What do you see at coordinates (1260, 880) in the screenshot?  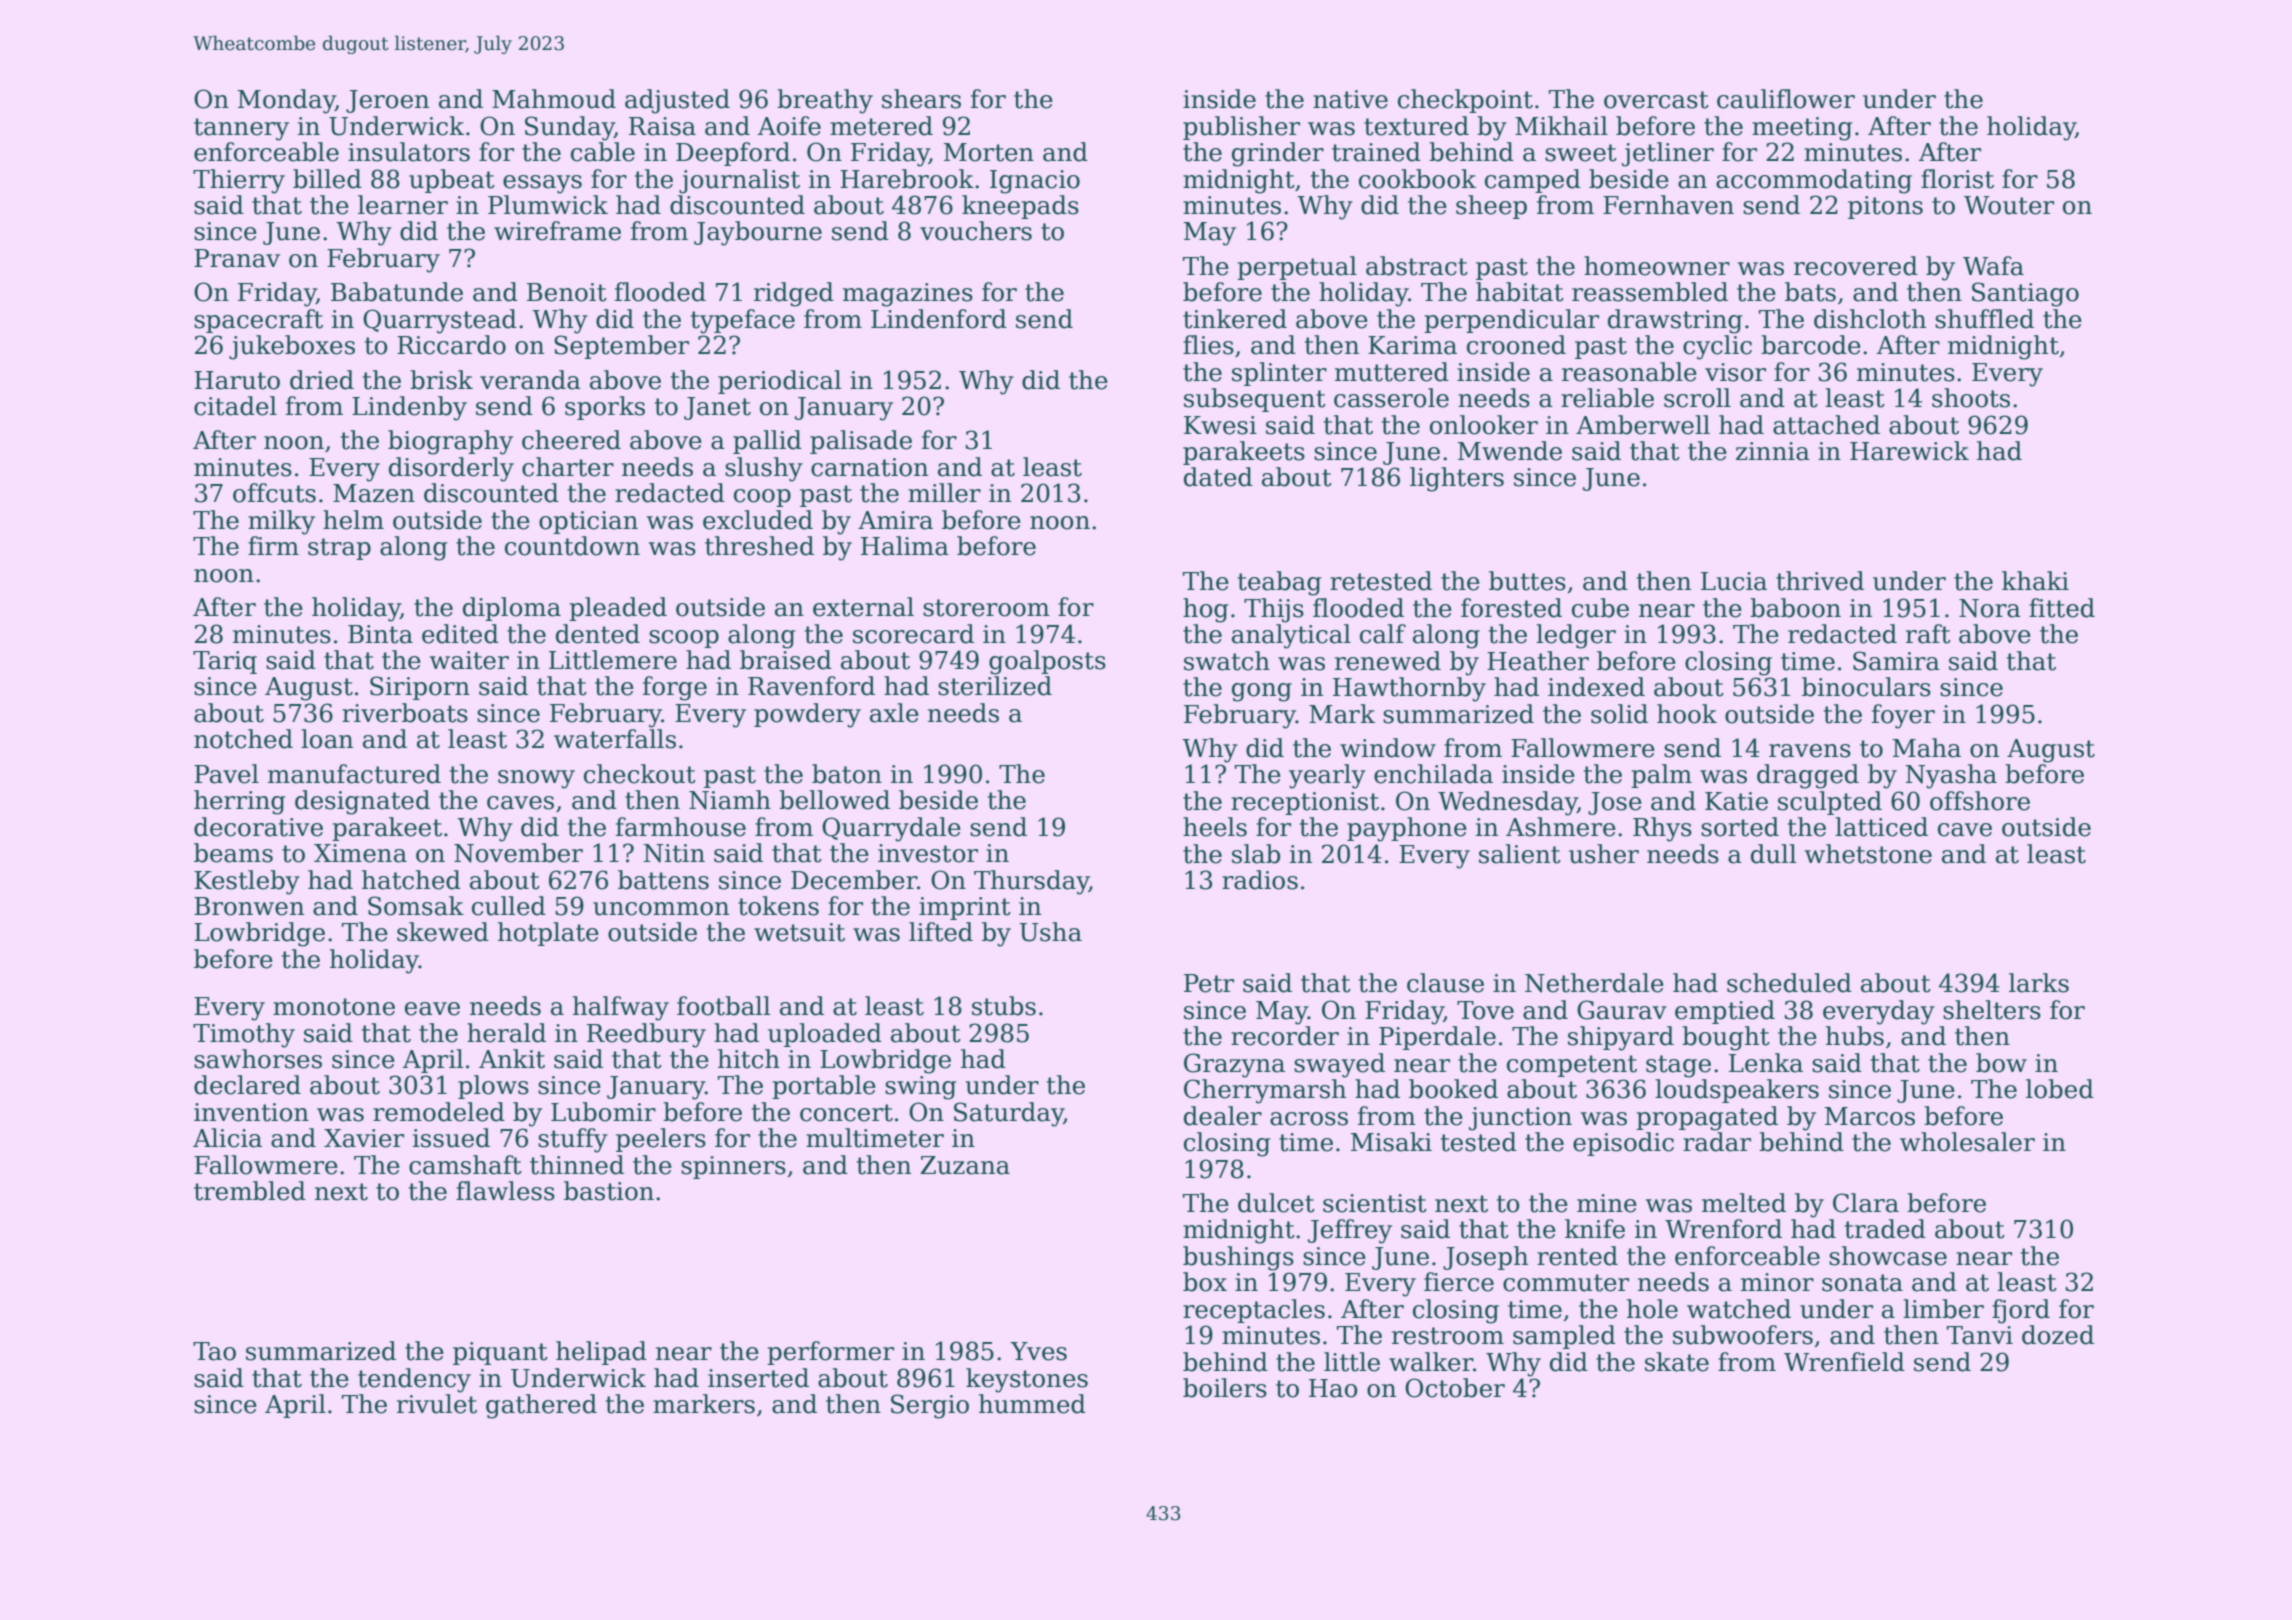 I see `radios` at bounding box center [1260, 880].
